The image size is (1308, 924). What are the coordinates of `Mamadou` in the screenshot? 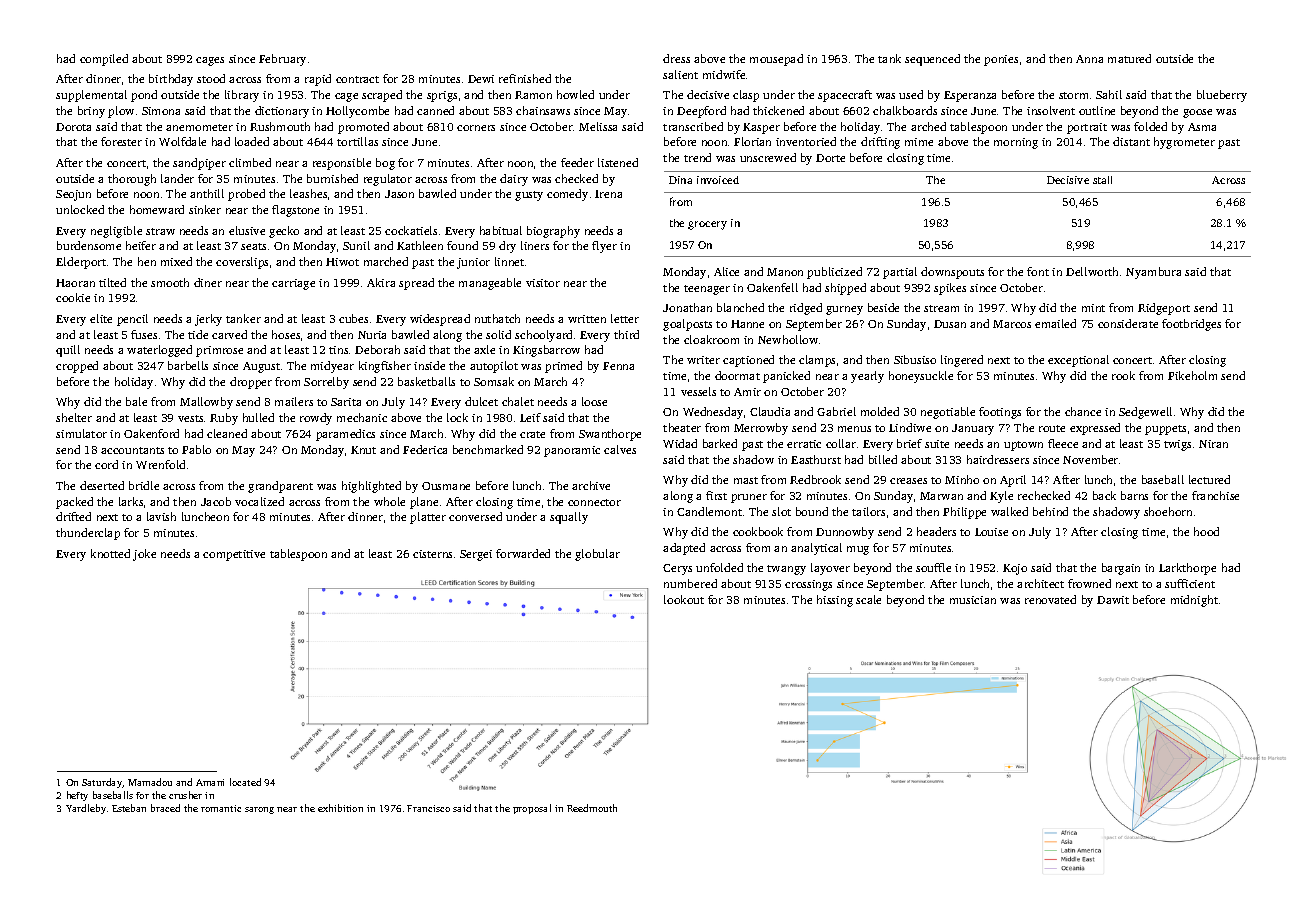 It's located at (150, 782).
